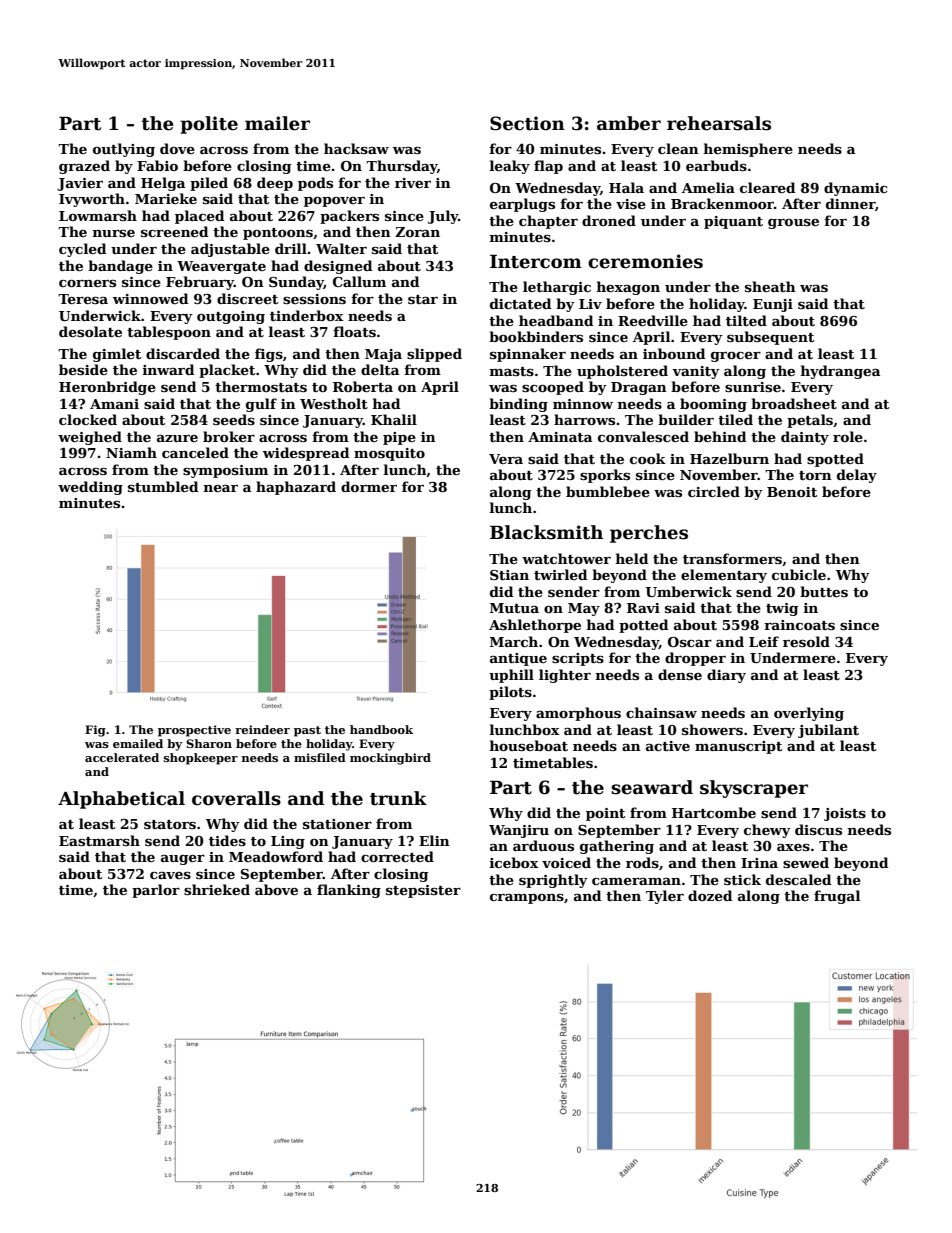  I want to click on parlor, so click(156, 891).
